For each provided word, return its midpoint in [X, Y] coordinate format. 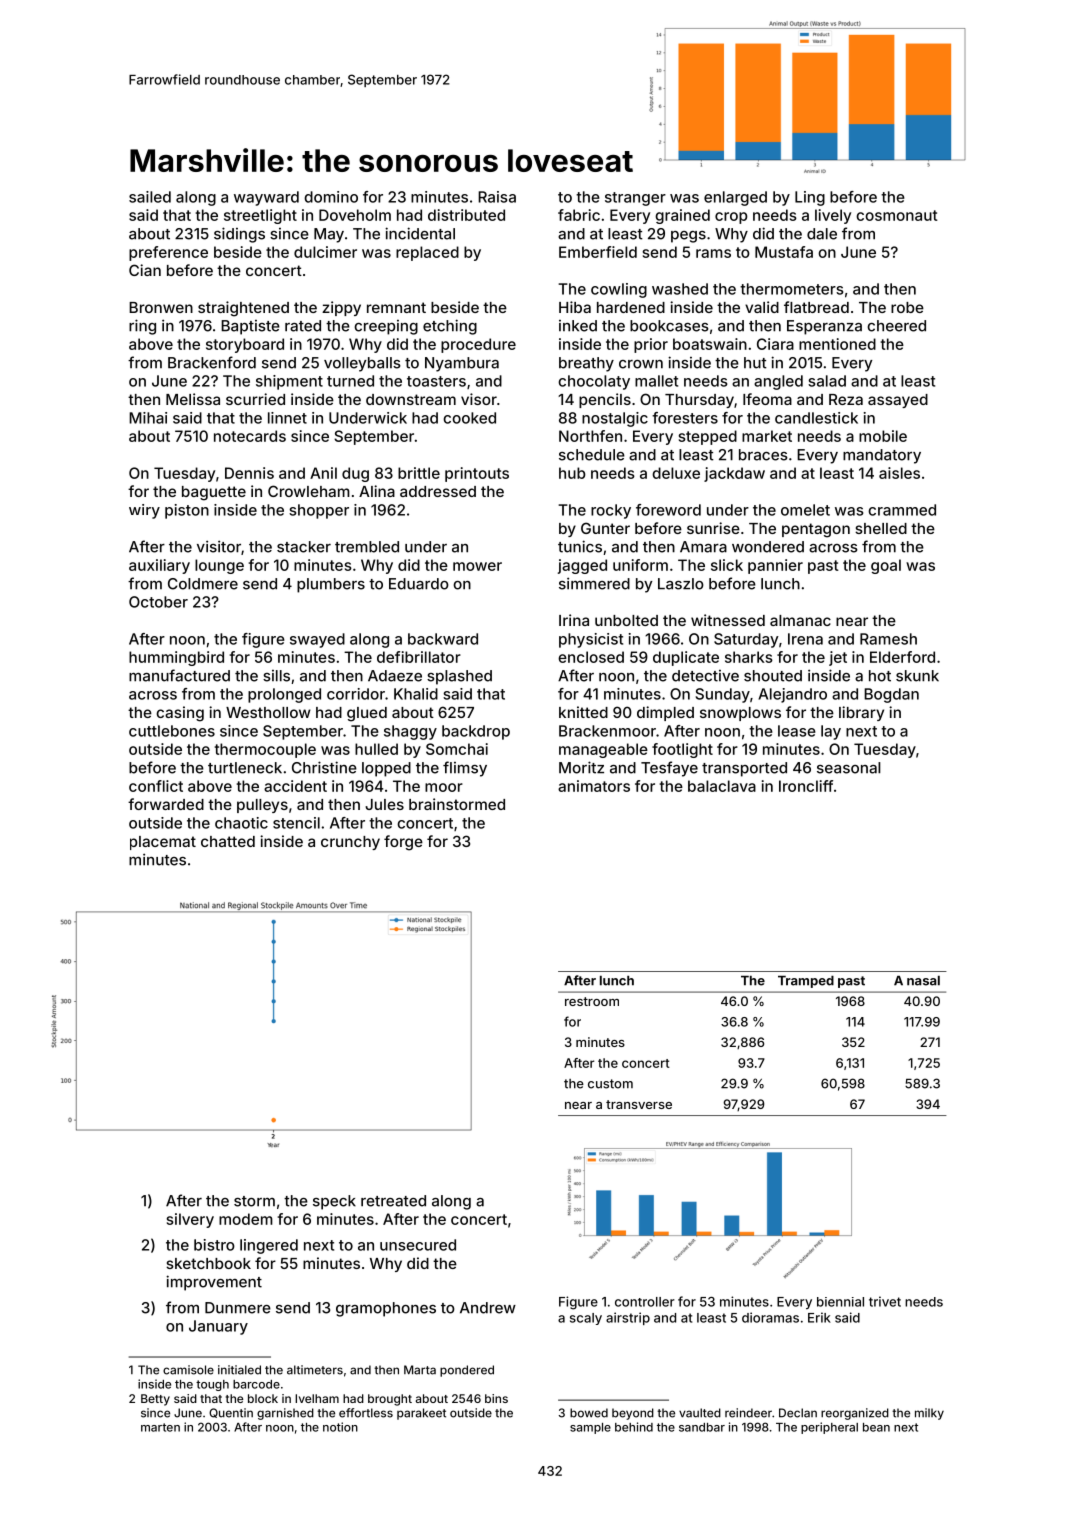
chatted [228, 841]
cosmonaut [897, 215]
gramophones [386, 1309]
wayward [266, 198]
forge [403, 843]
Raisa [497, 197]
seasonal [849, 768]
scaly [586, 1319]
